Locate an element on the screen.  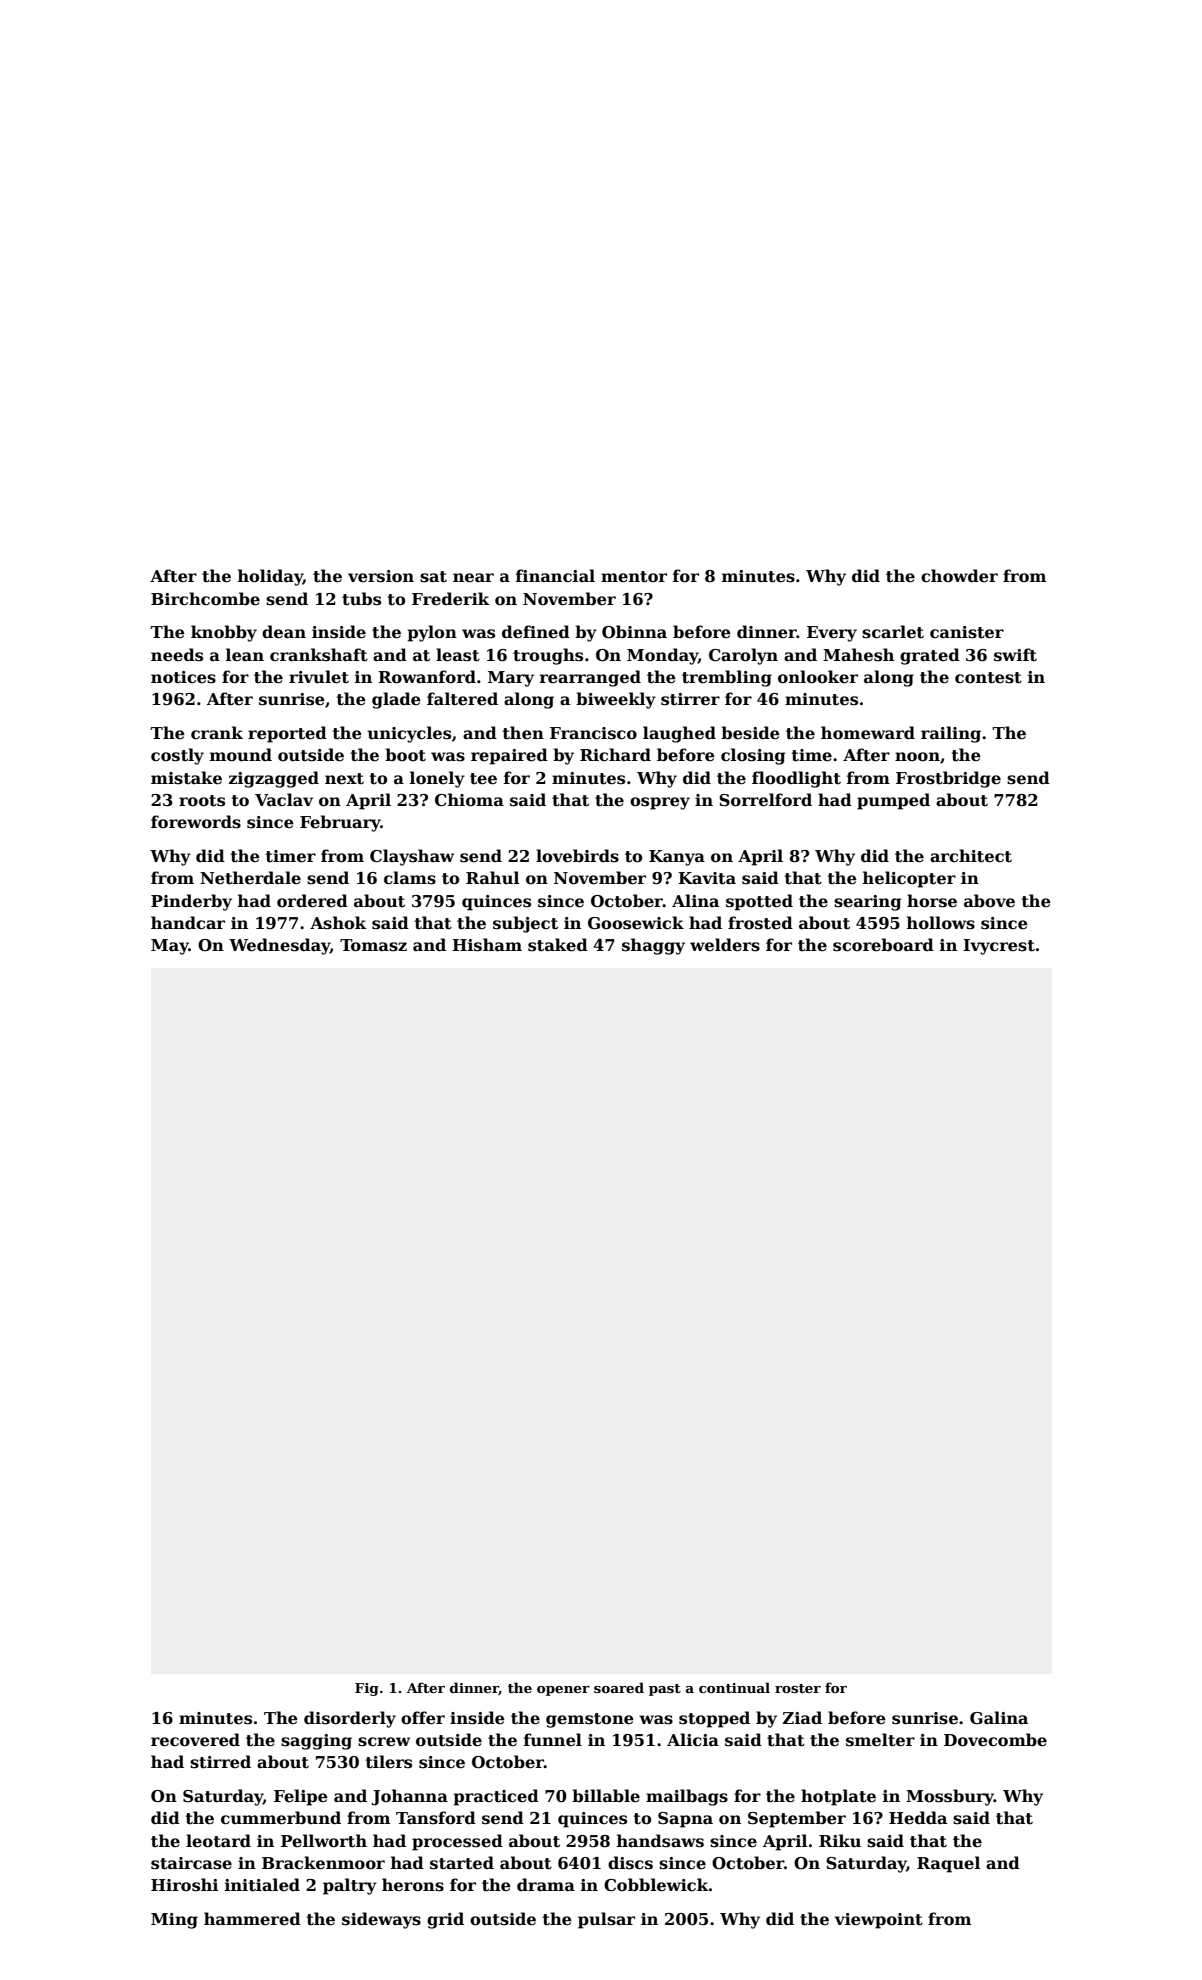
Wednesday is located at coordinates (279, 946).
